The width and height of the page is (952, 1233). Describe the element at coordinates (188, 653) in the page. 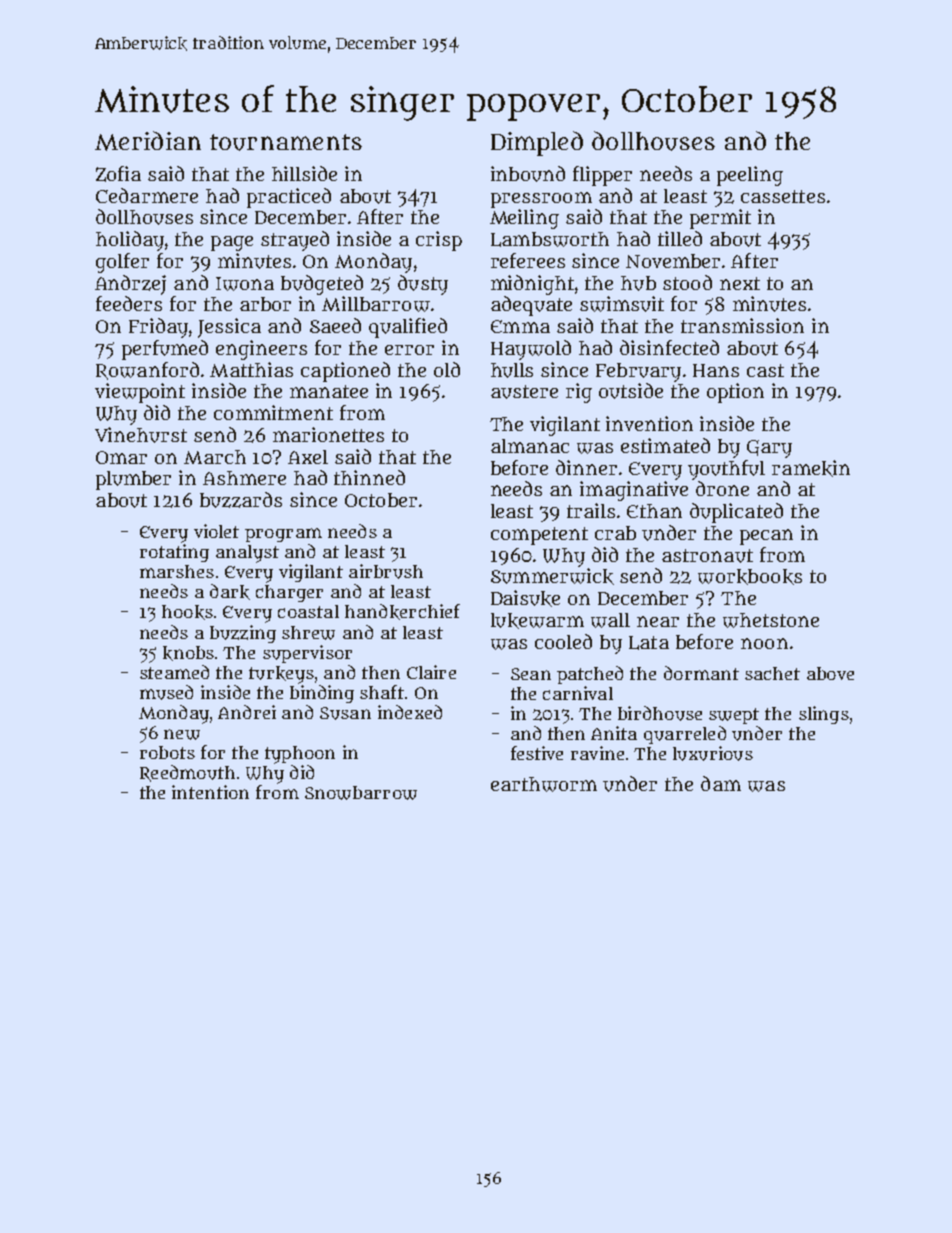

I see `knobs` at that location.
